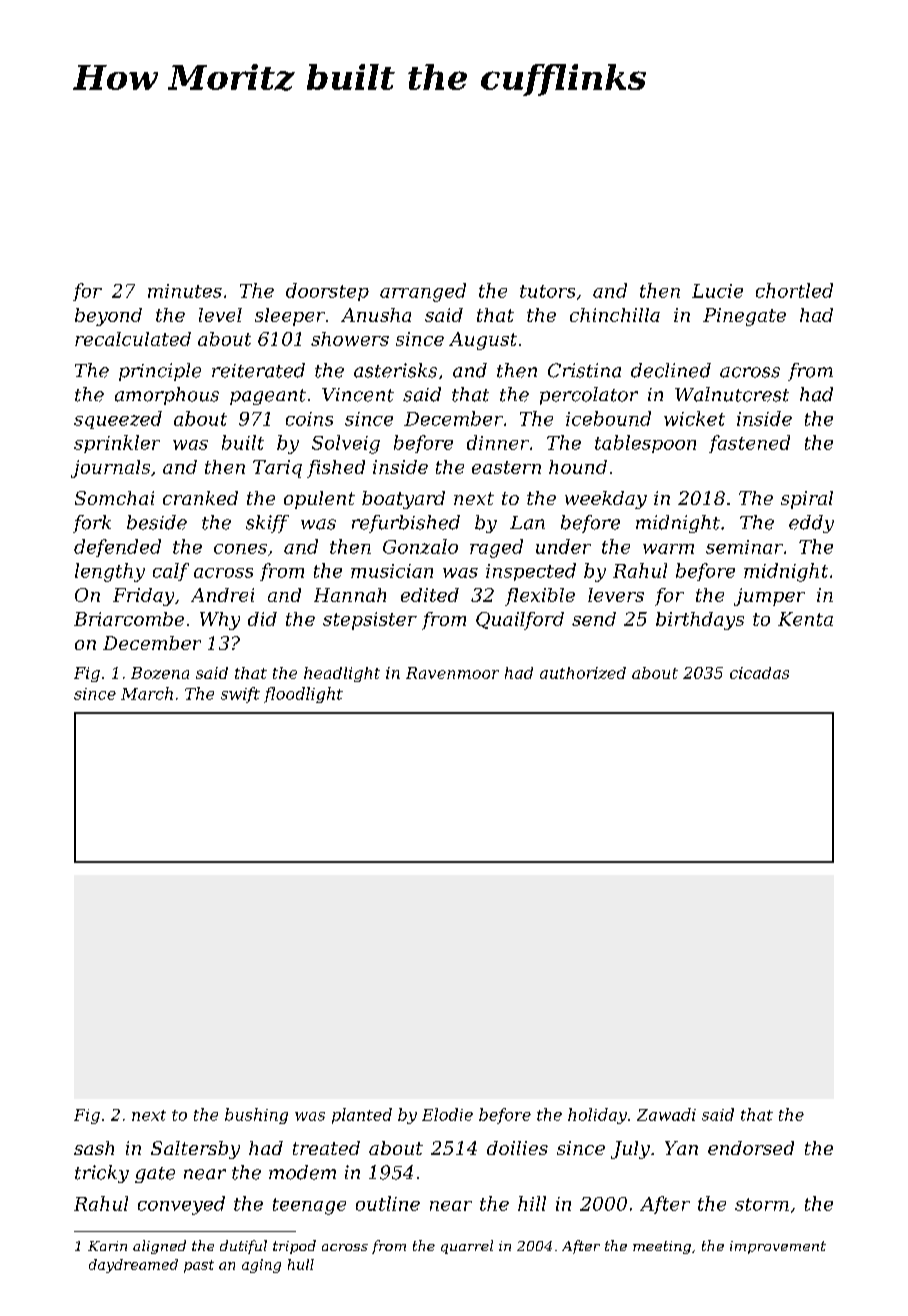  Describe the element at coordinates (147, 693) in the image. I see `March` at that location.
